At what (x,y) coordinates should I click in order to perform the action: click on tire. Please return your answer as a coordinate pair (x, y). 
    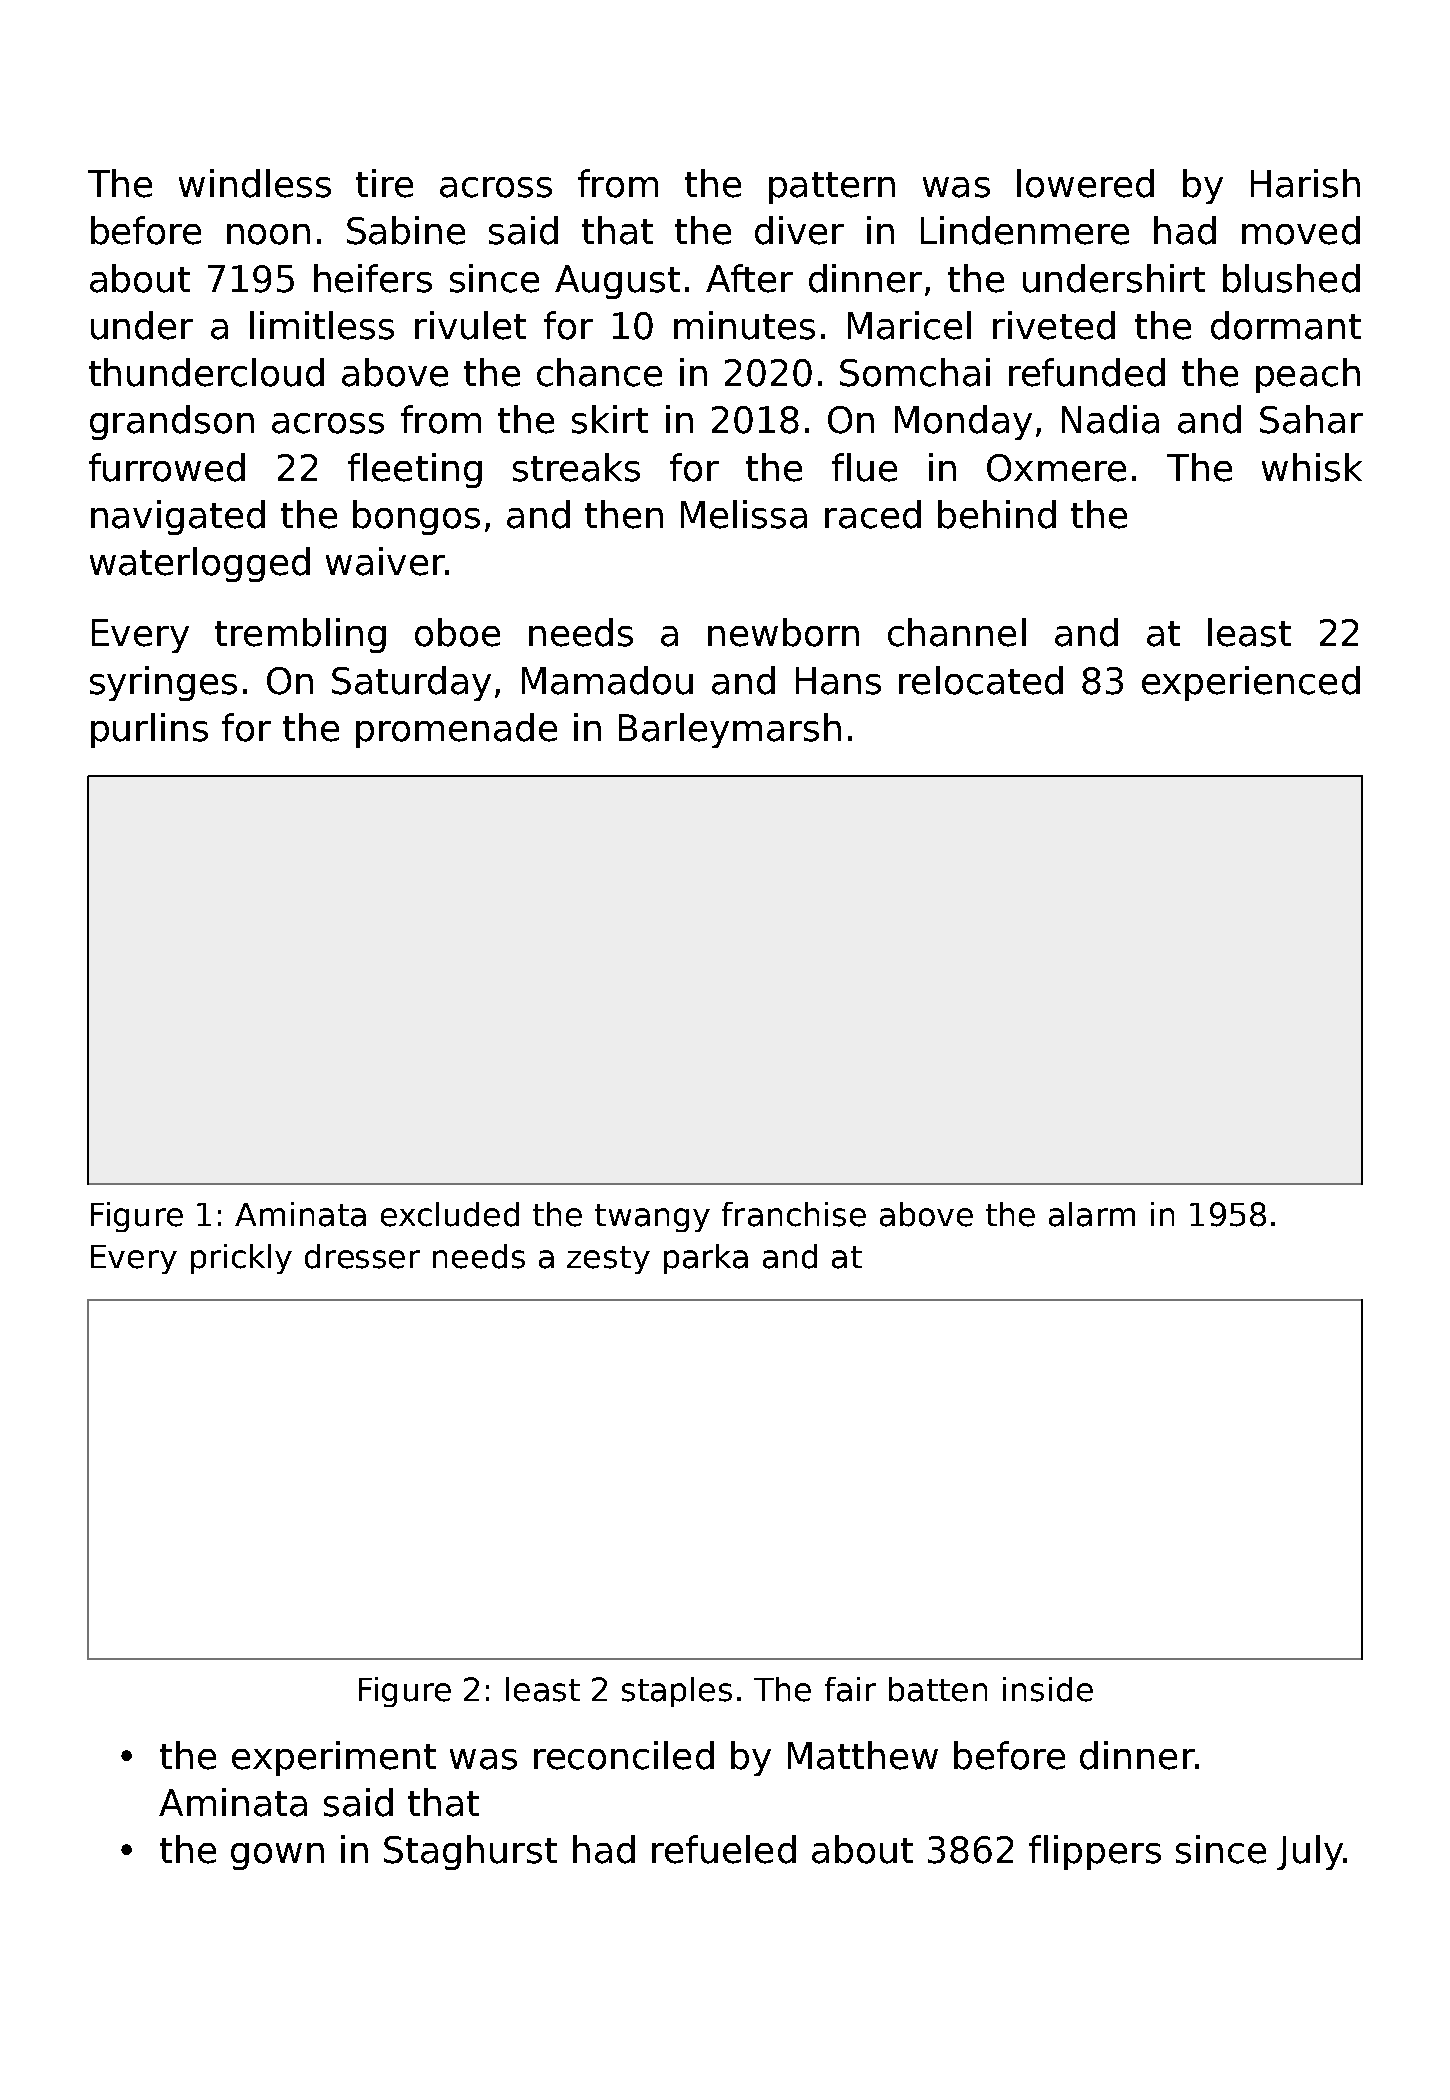
    Looking at the image, I should click on (384, 183).
